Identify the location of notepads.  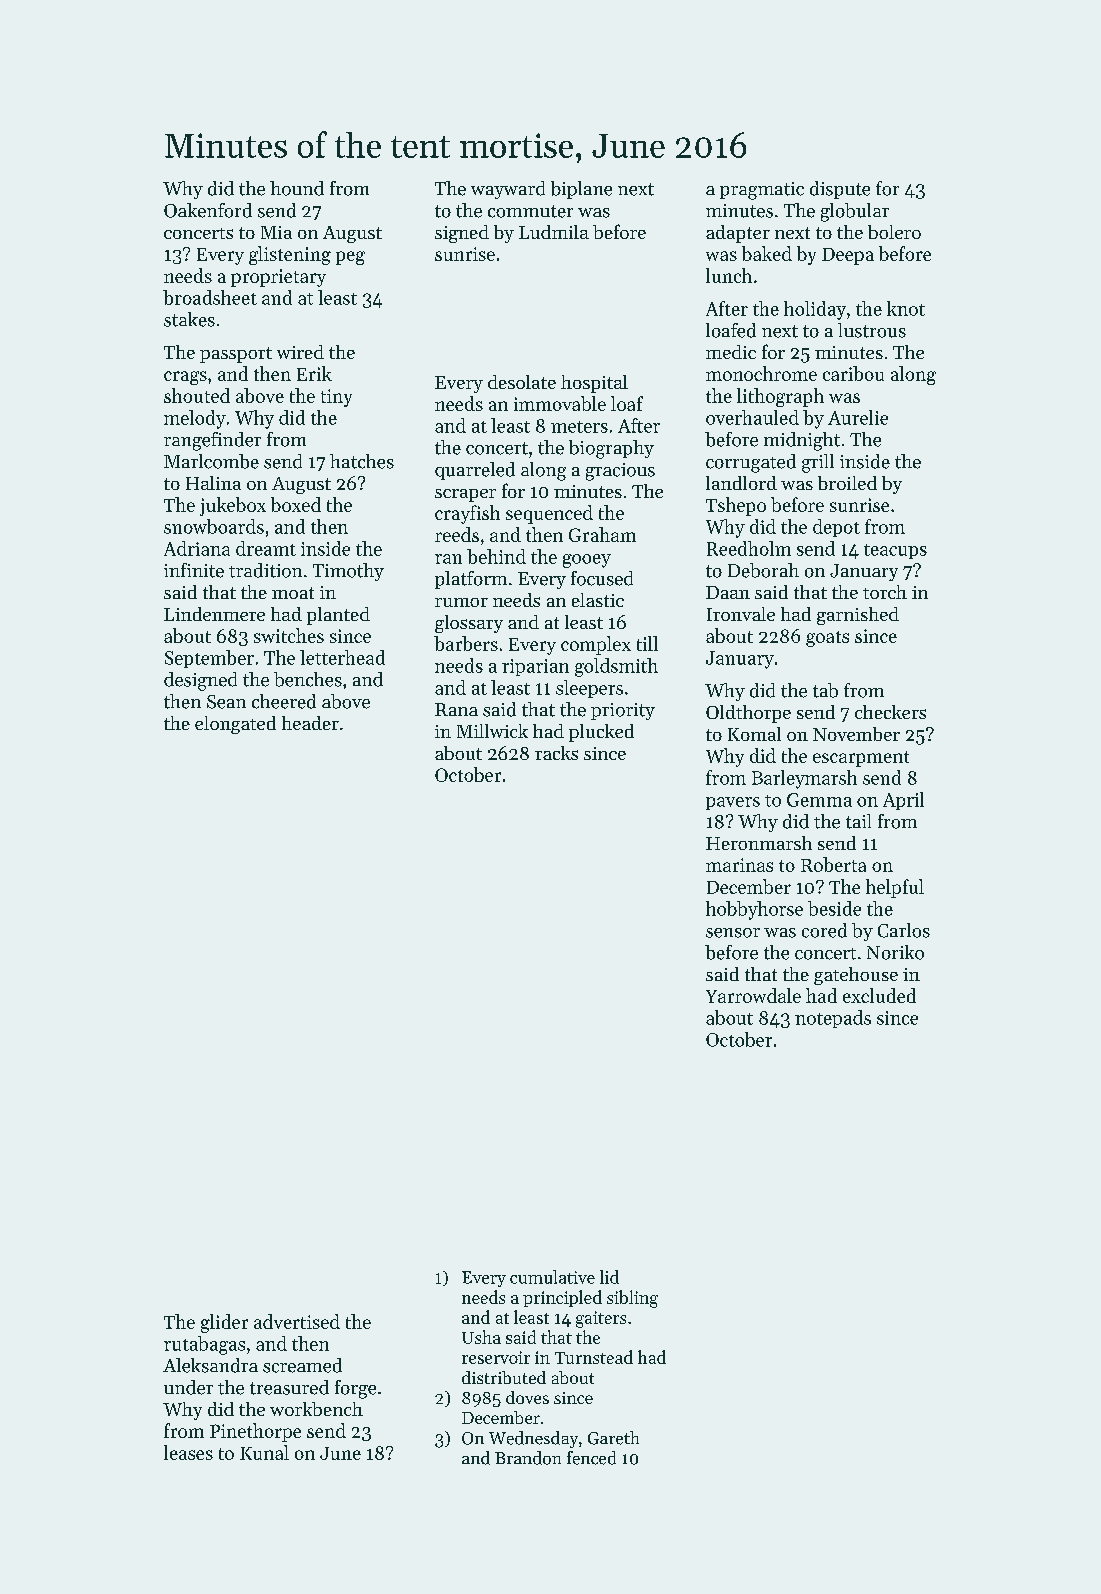
(833, 1019).
